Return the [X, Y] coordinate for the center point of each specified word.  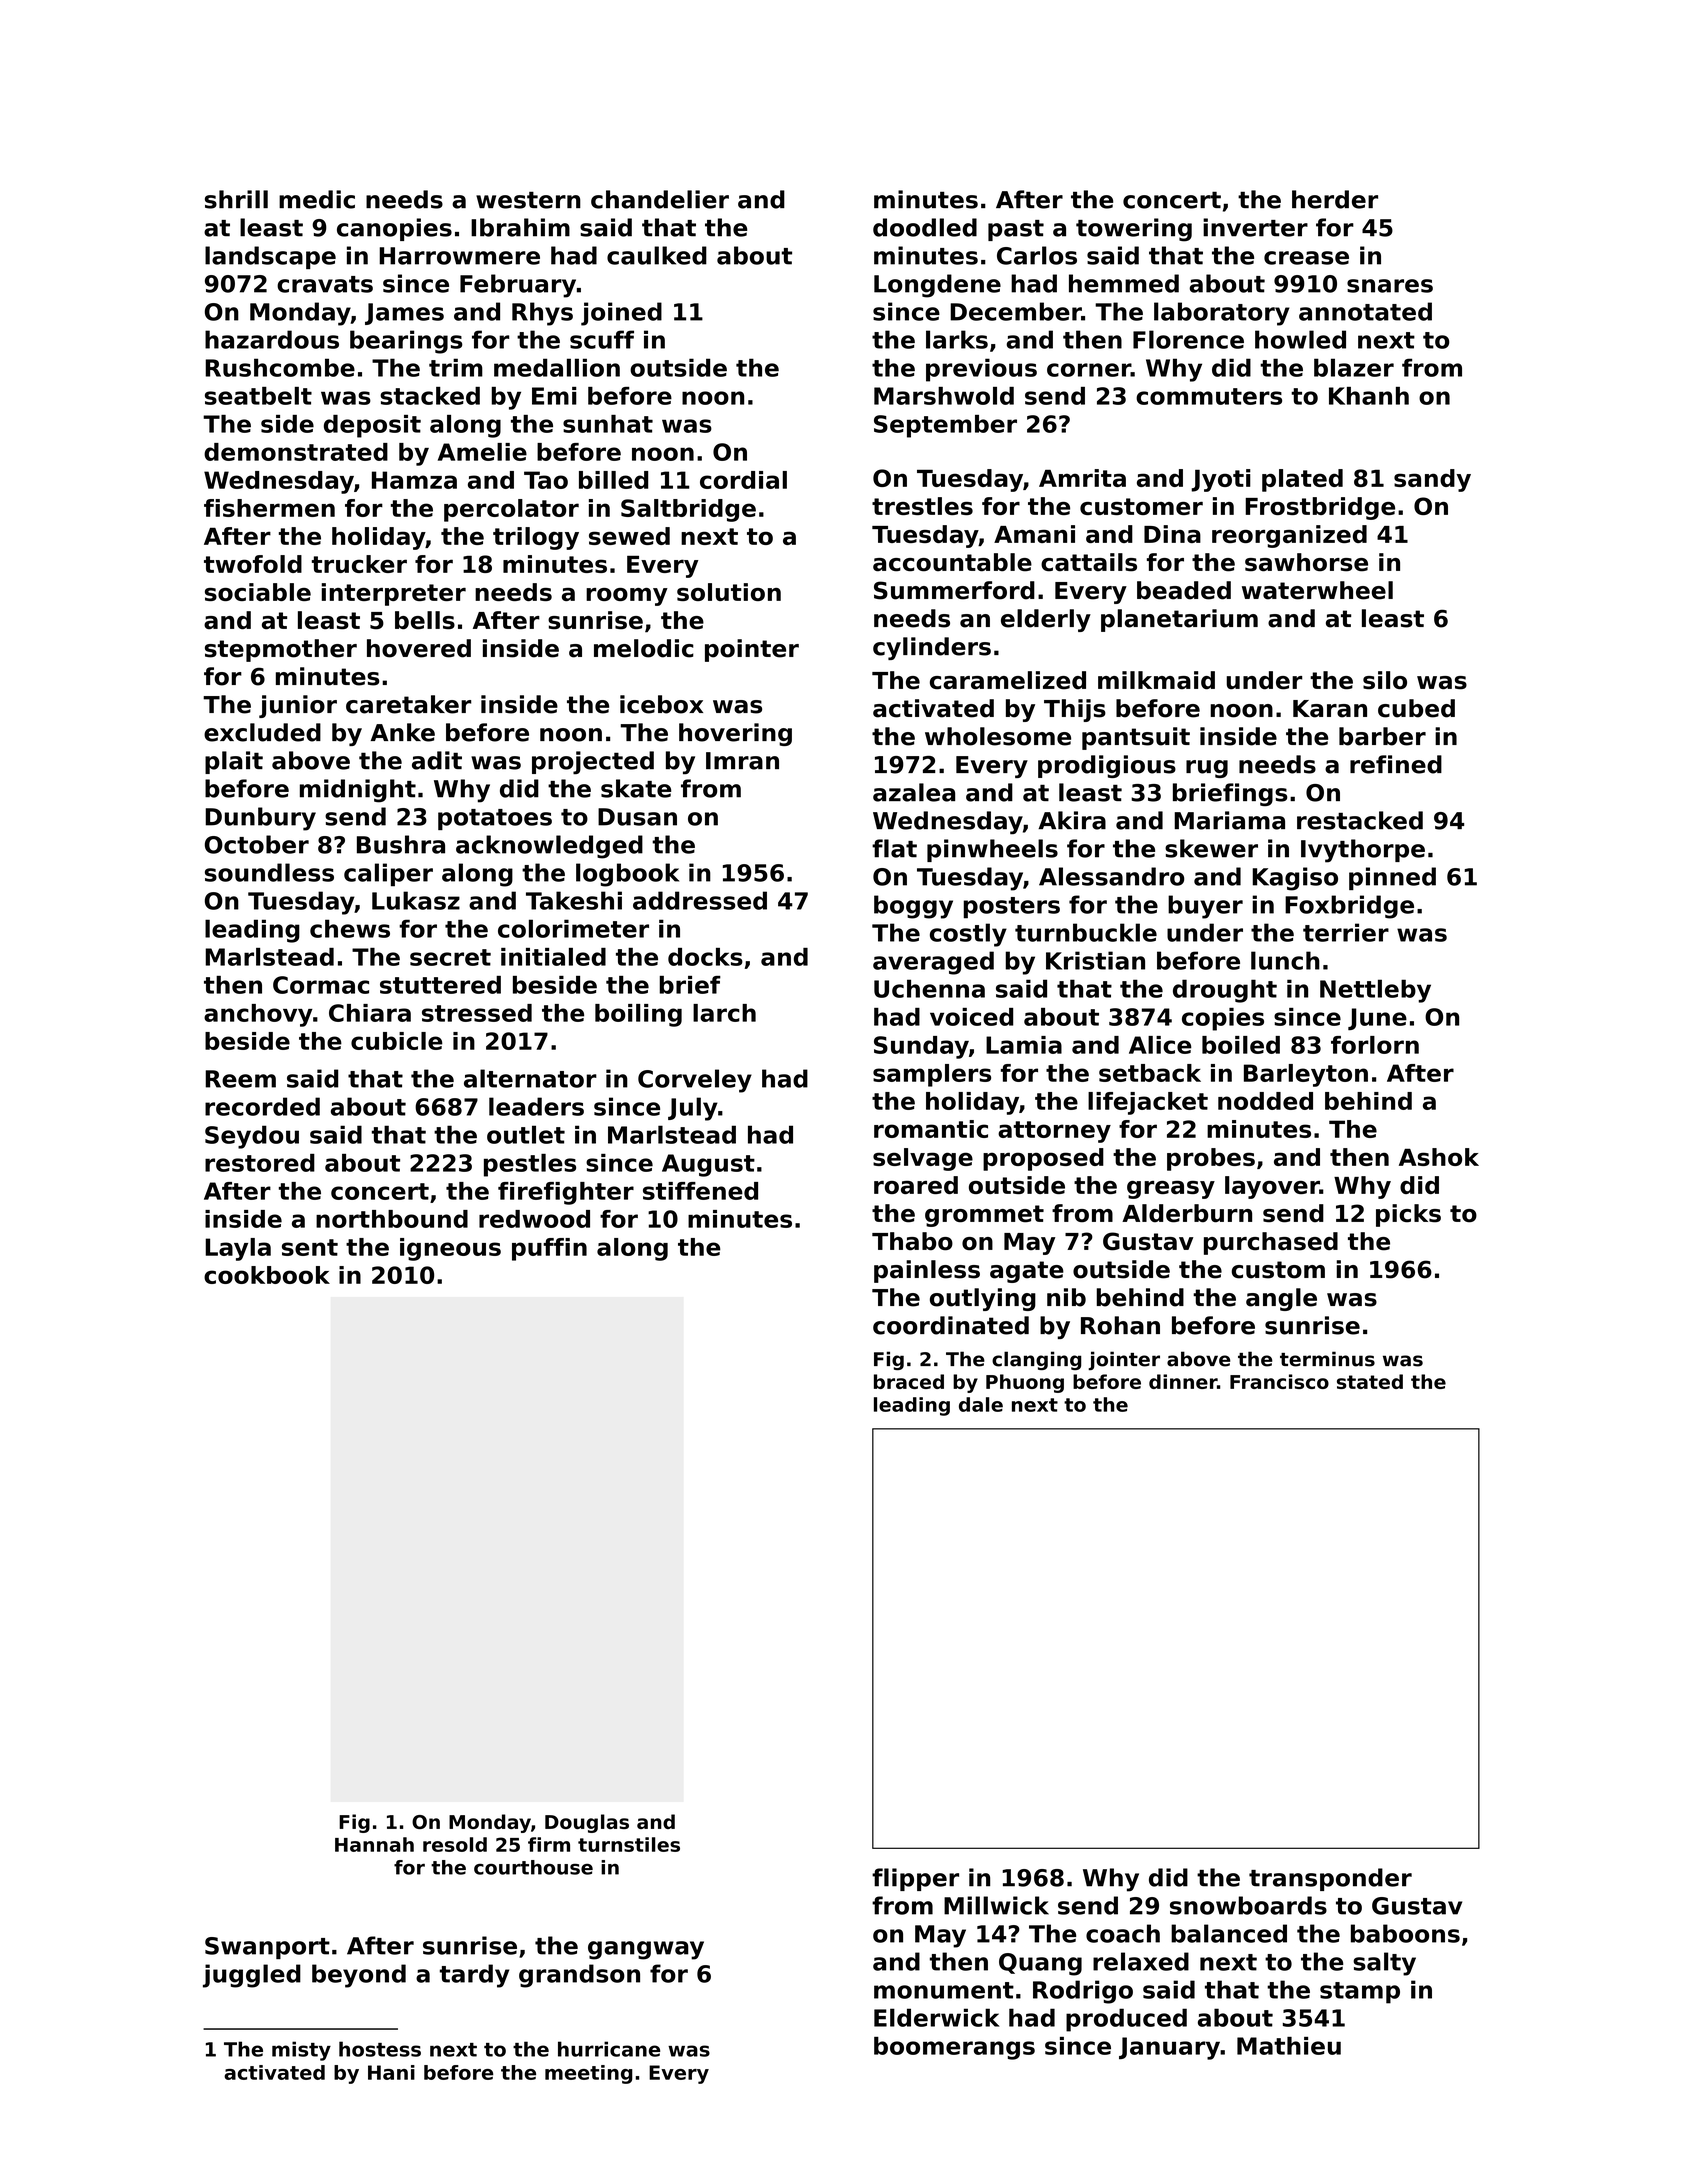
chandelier [660, 199]
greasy [1171, 1190]
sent [310, 1247]
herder [1335, 199]
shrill [236, 199]
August [708, 1165]
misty [301, 2051]
